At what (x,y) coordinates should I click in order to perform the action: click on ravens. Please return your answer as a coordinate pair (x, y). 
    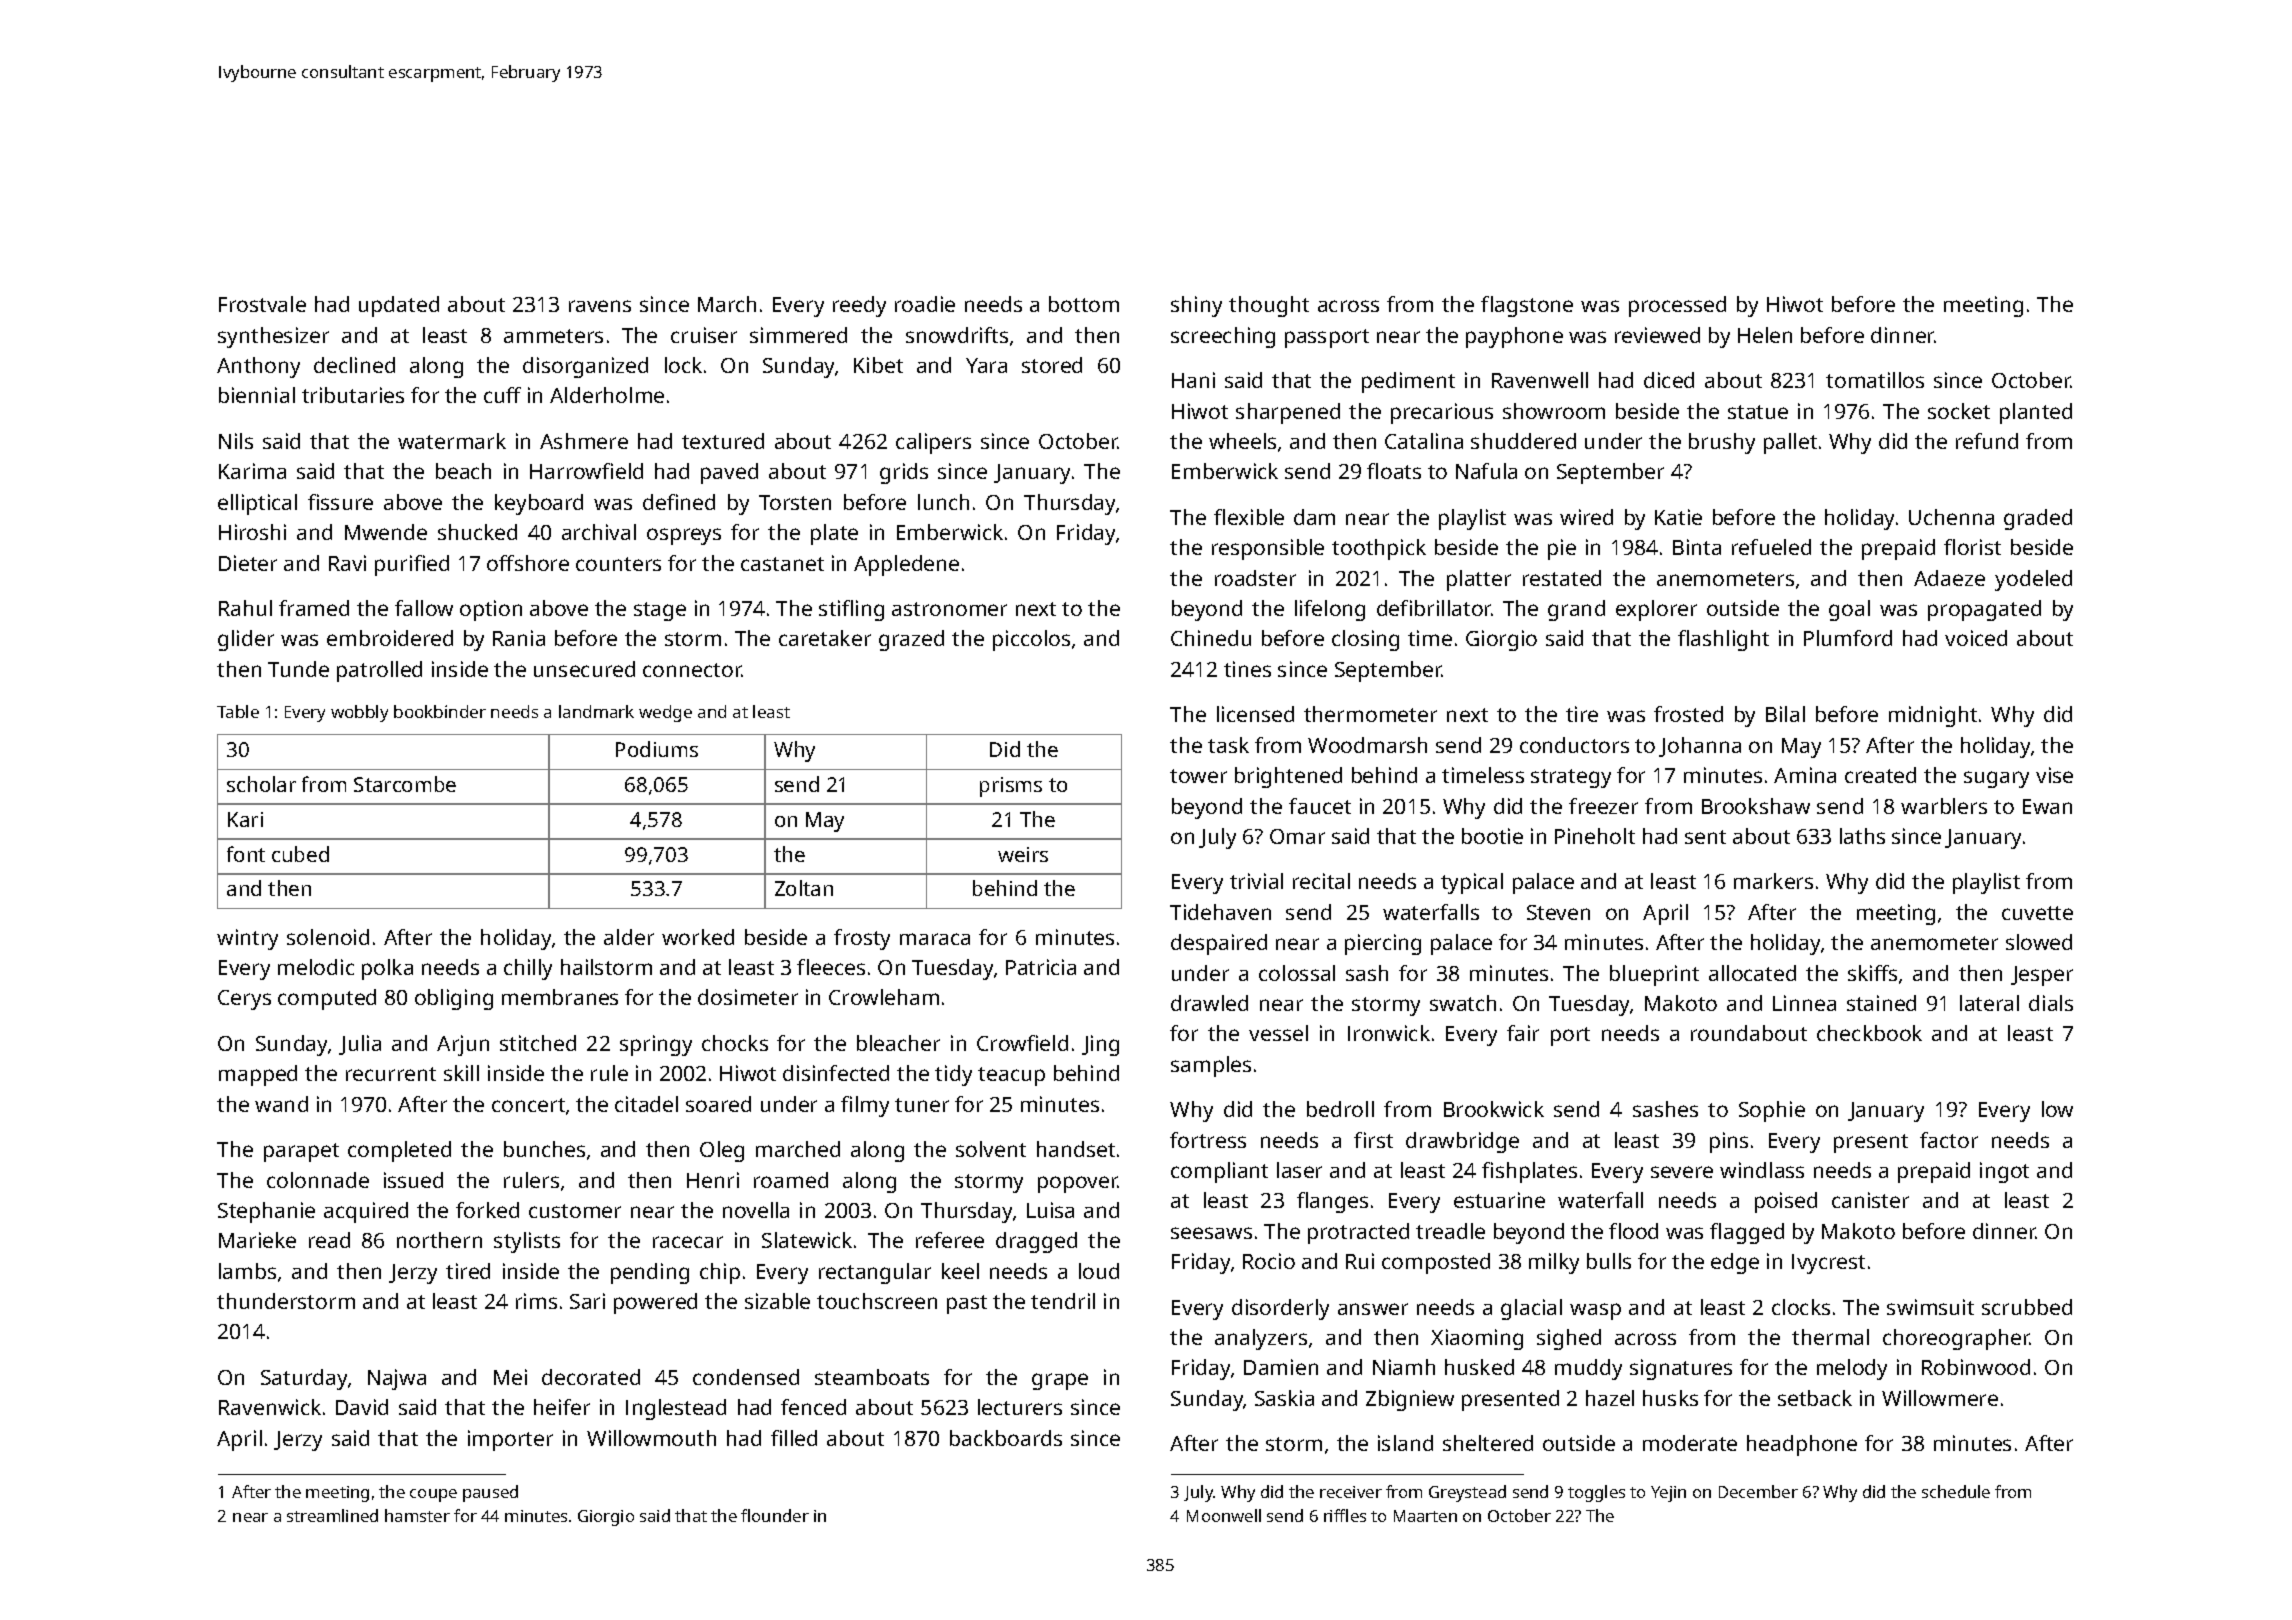
    Looking at the image, I should click on (600, 306).
